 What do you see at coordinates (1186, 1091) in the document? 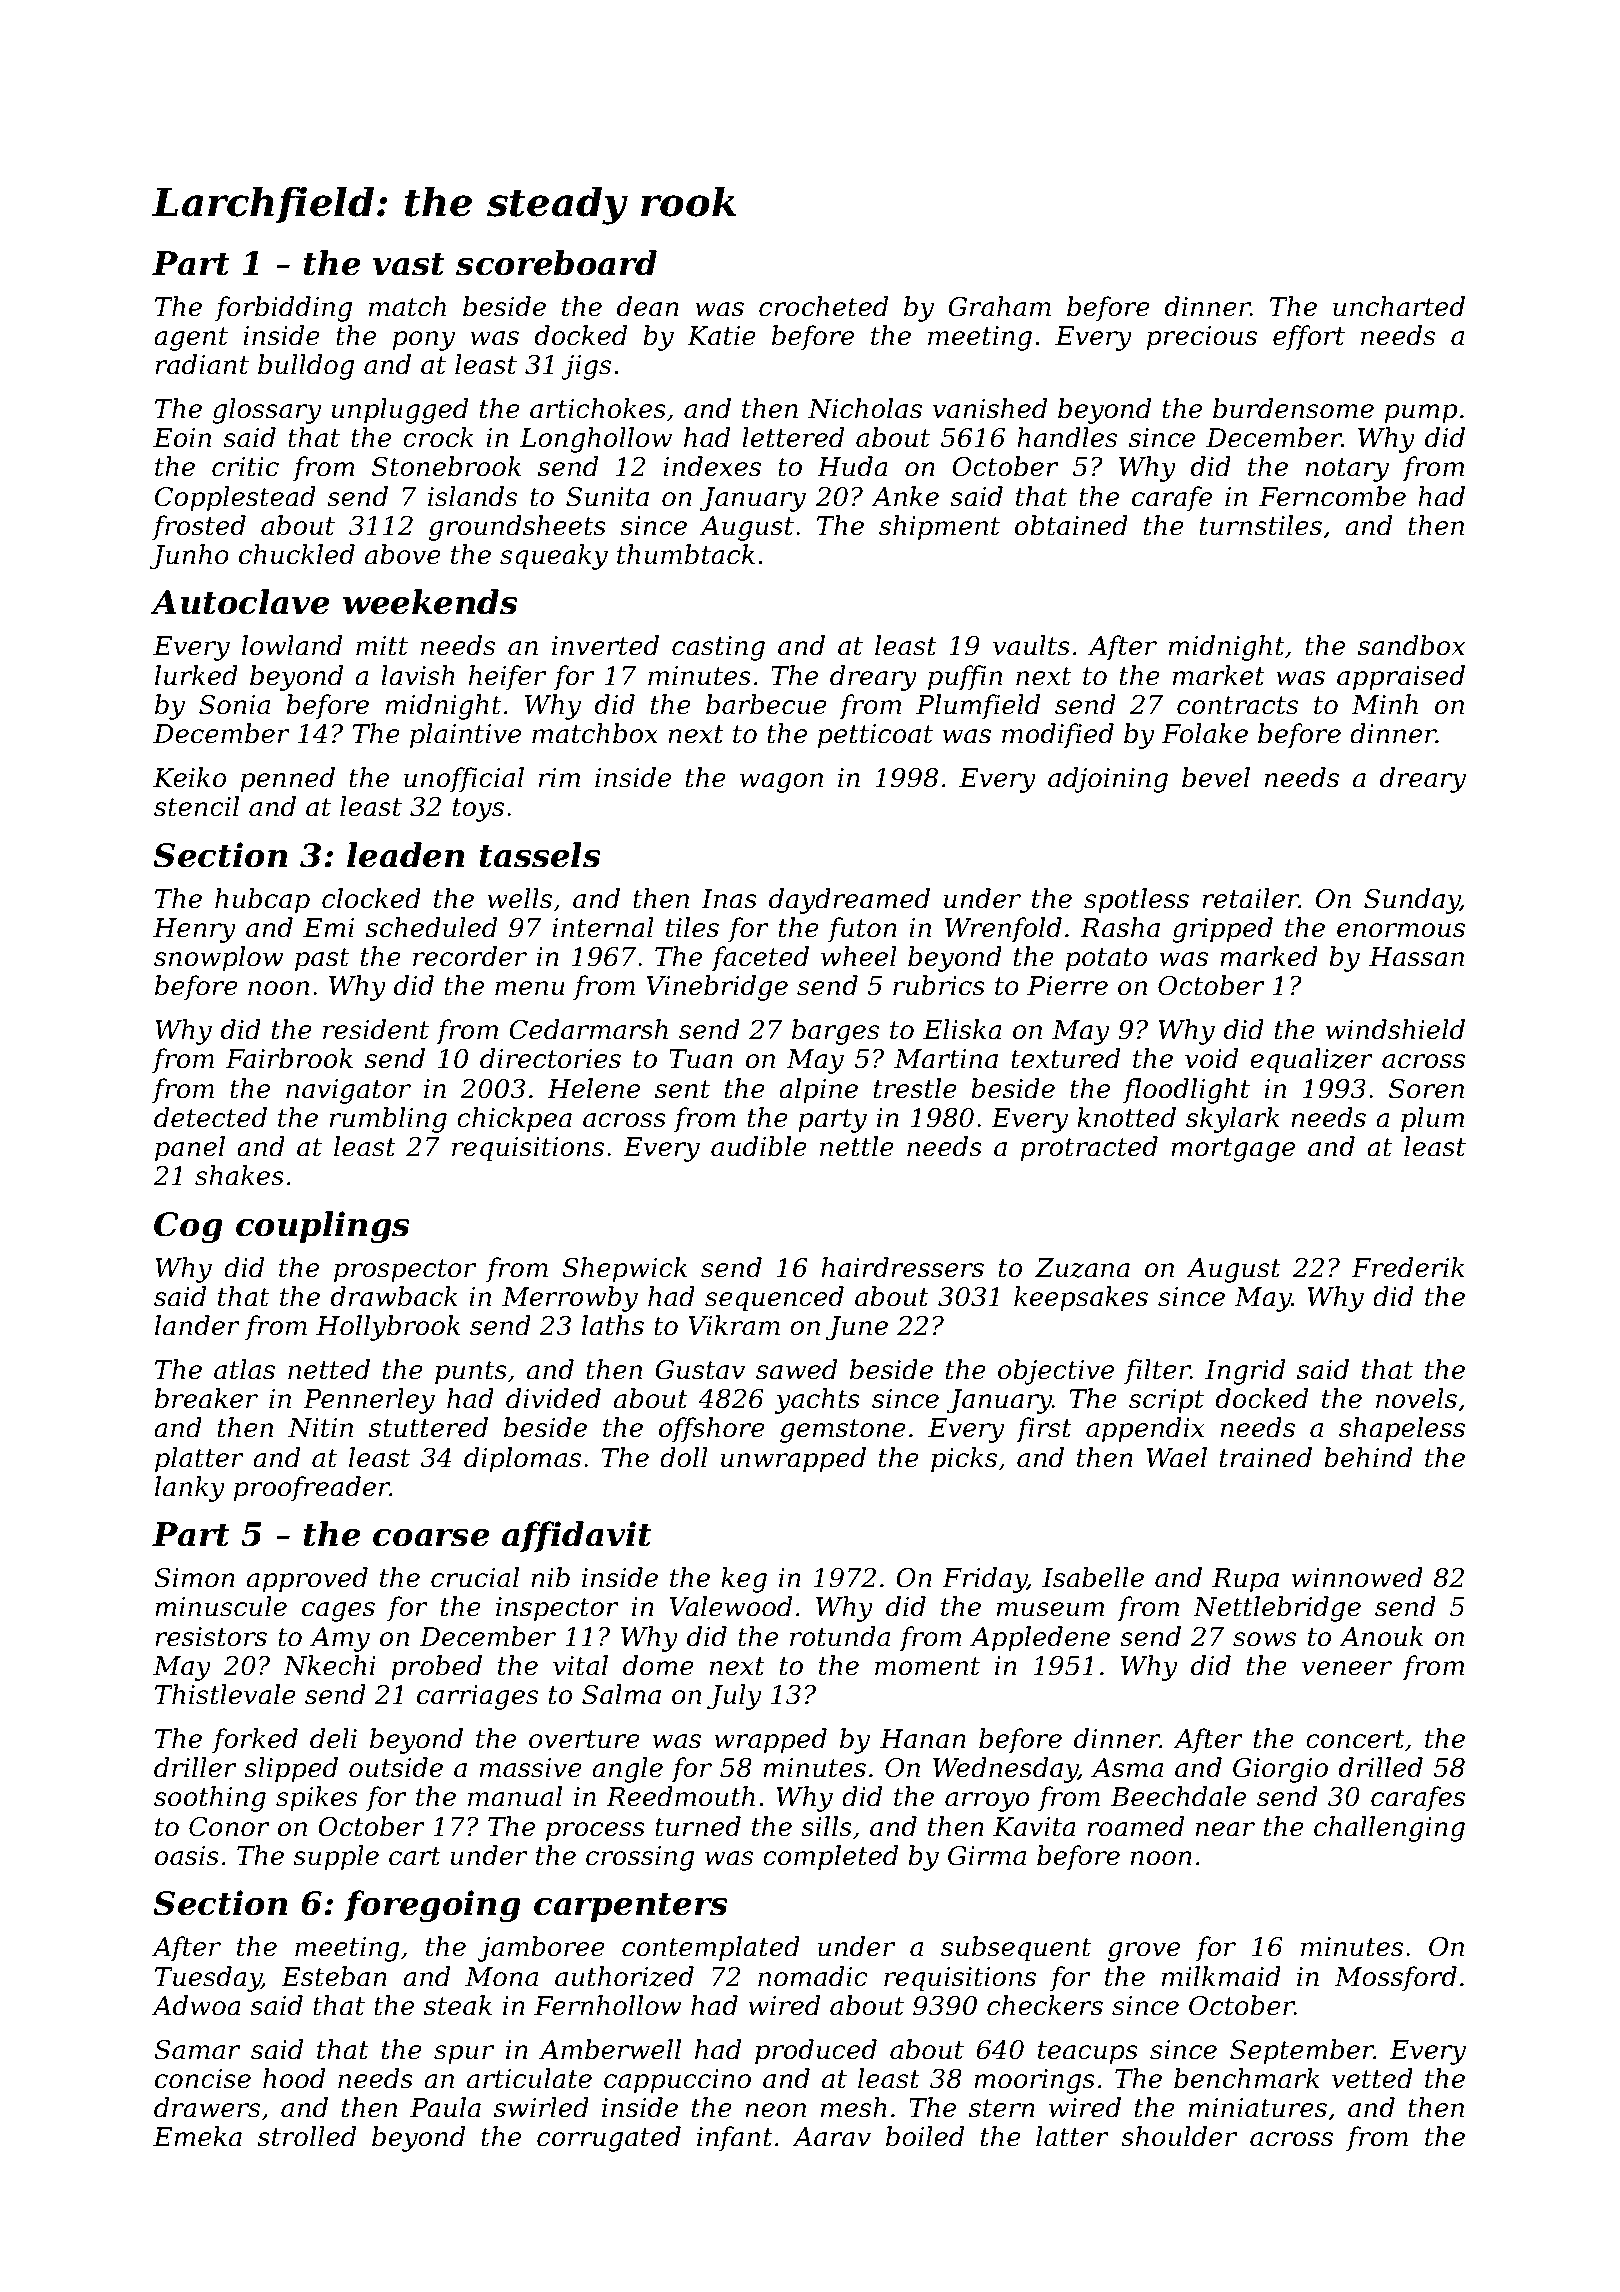
I see `floodlight` at bounding box center [1186, 1091].
